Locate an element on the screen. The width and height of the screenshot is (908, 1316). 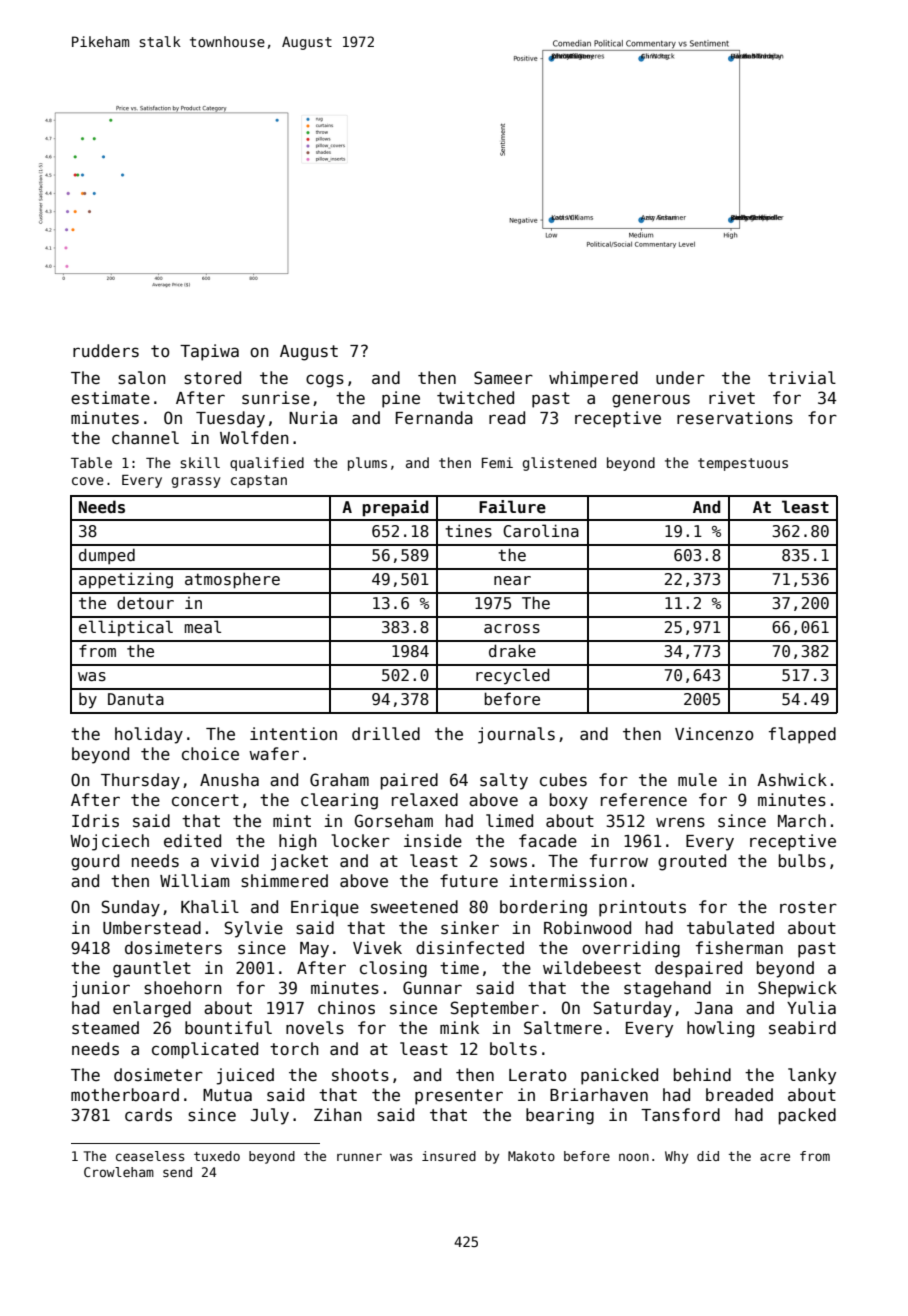
rudders is located at coordinates (106, 351).
